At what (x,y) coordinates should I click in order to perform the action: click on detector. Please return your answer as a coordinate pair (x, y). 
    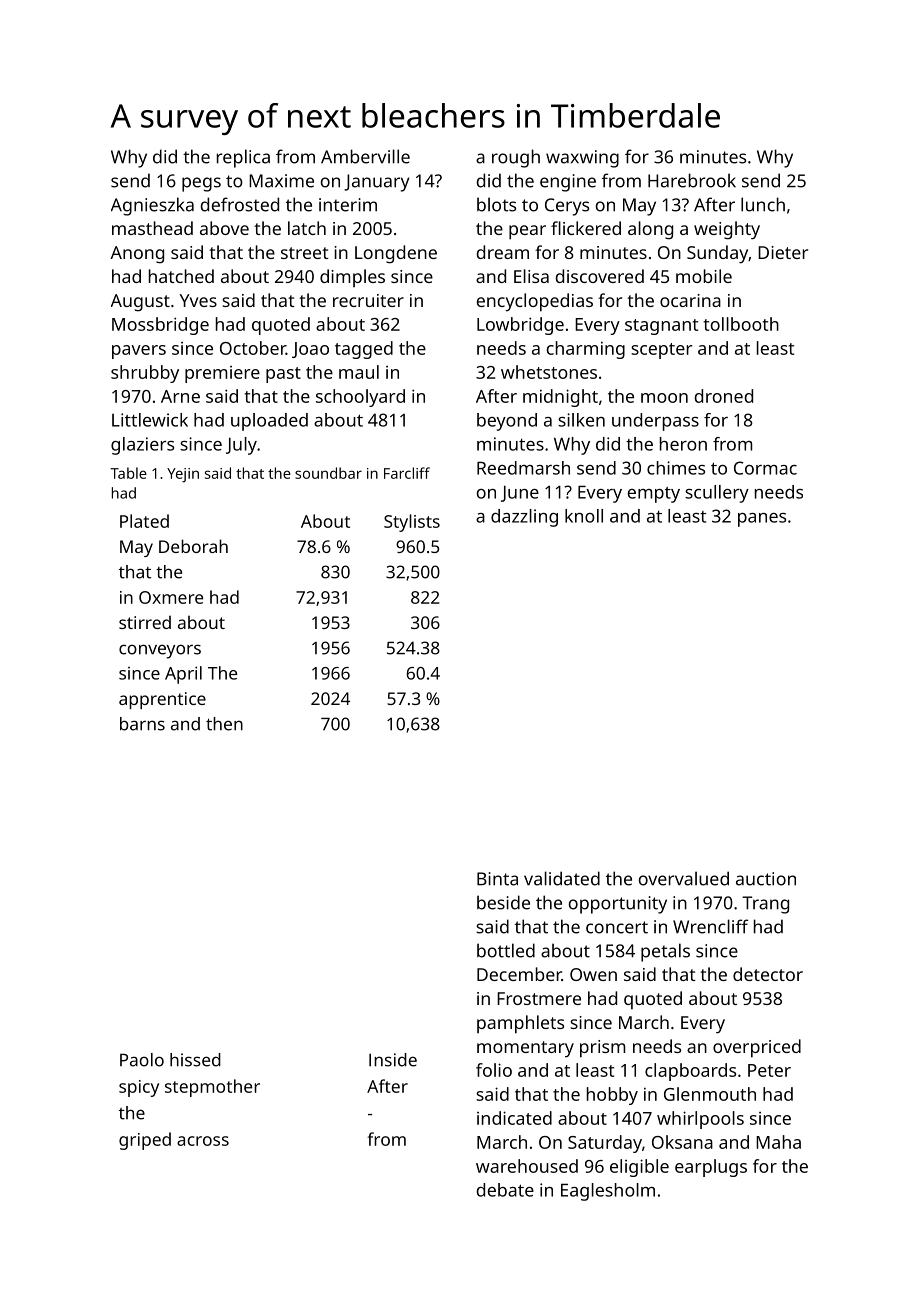
    Looking at the image, I should click on (768, 974).
